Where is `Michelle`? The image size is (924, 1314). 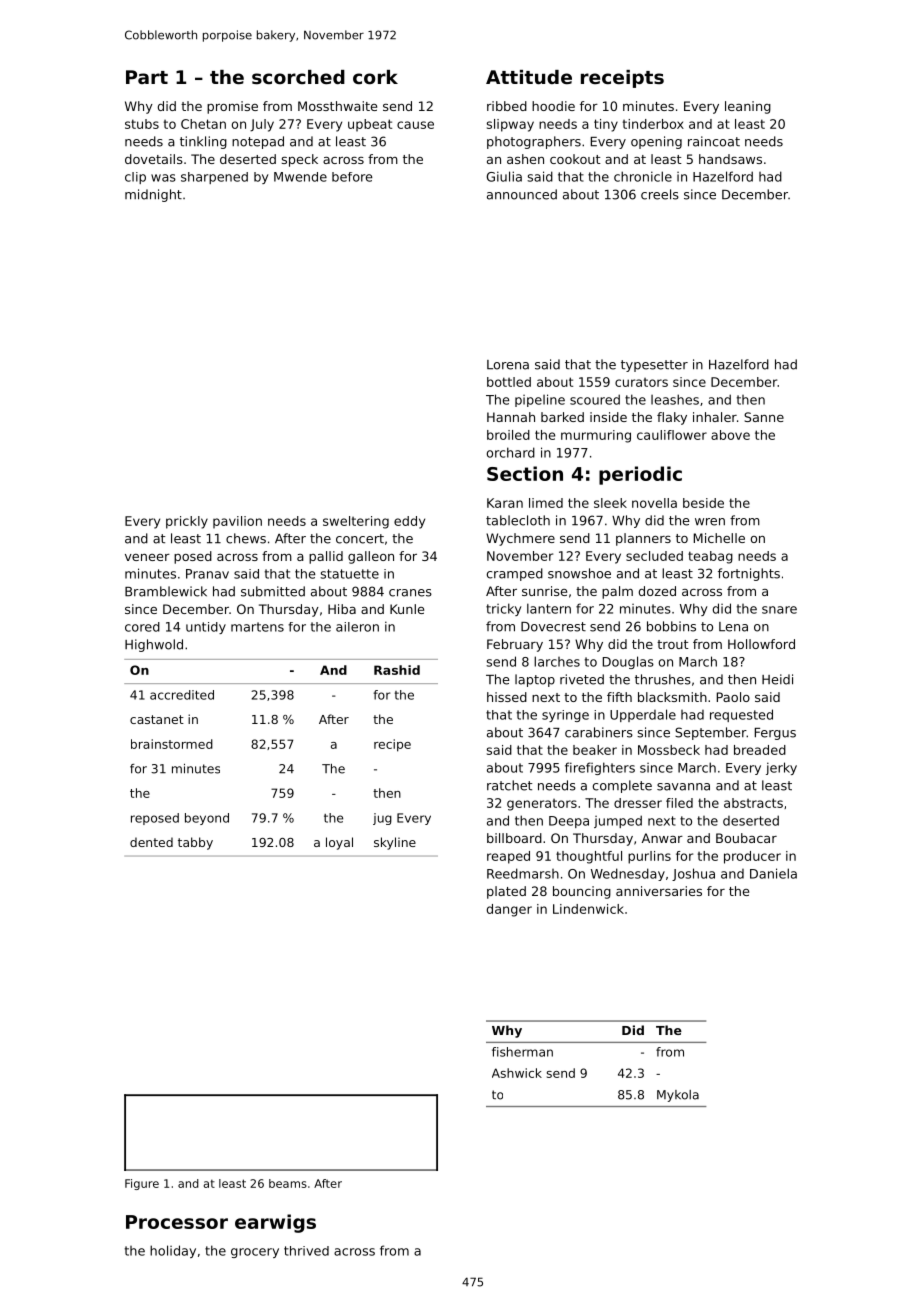 Michelle is located at coordinates (719, 538).
